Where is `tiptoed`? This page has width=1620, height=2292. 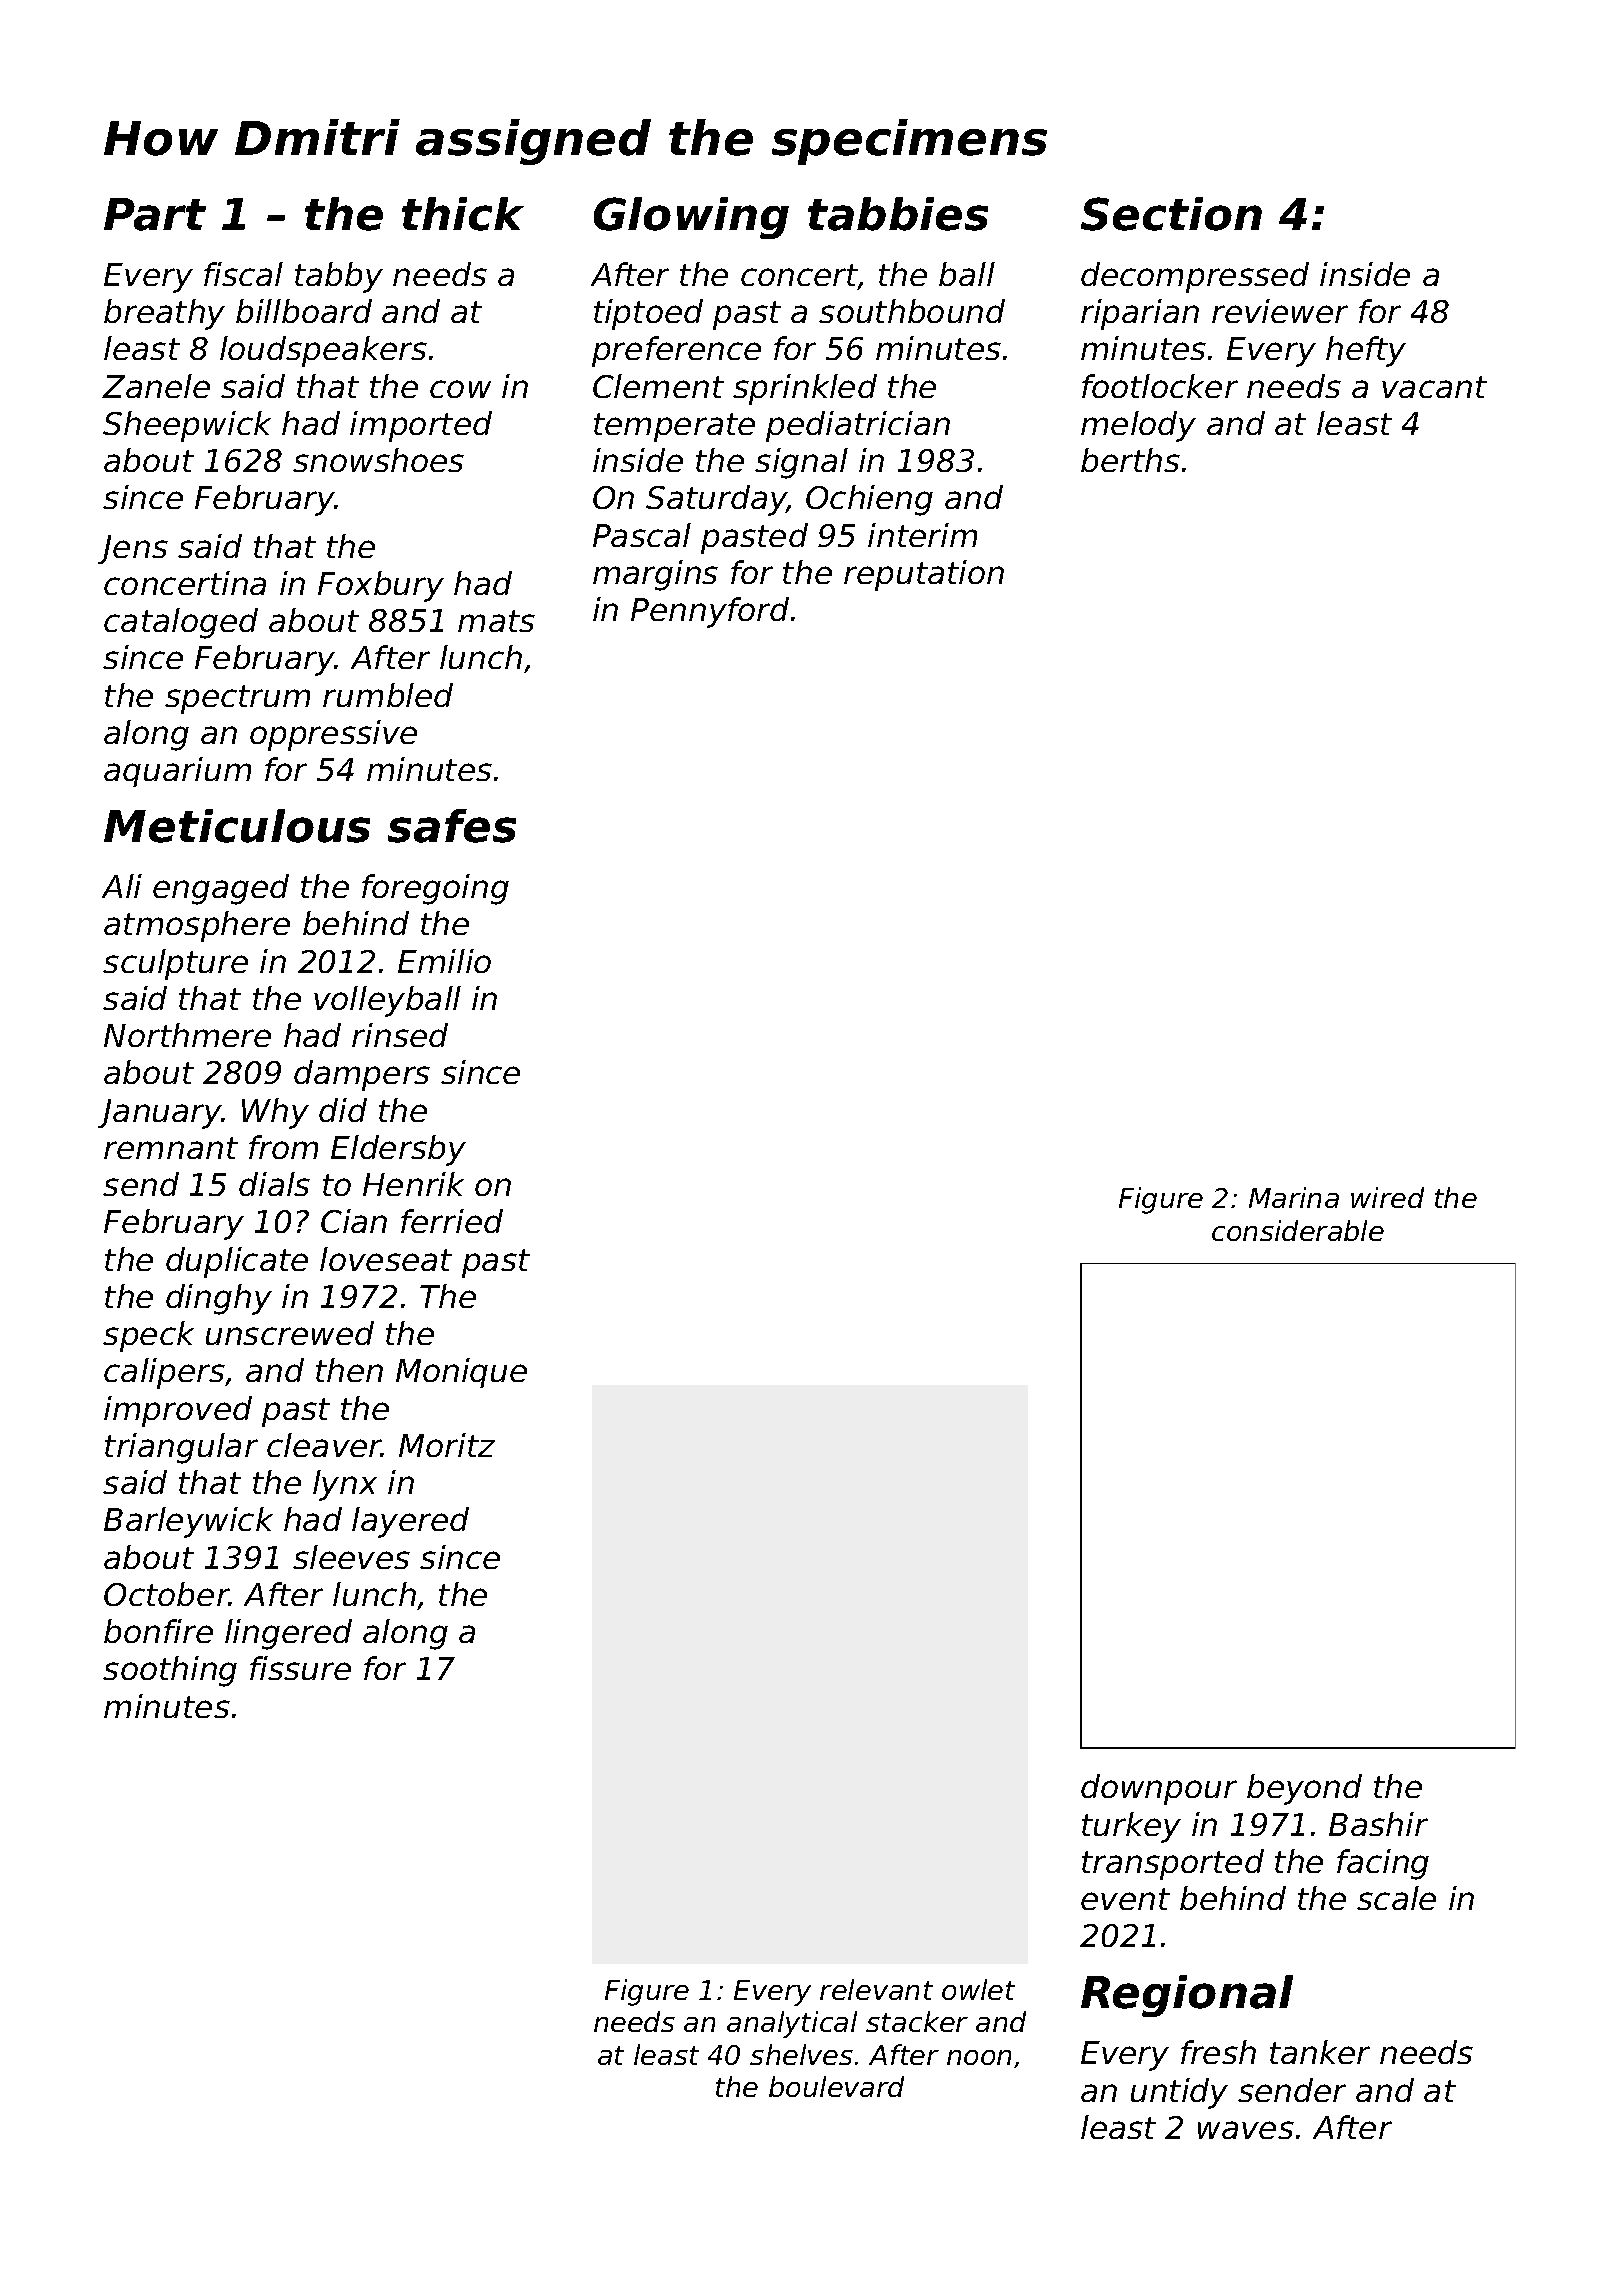 tiptoed is located at coordinates (648, 314).
